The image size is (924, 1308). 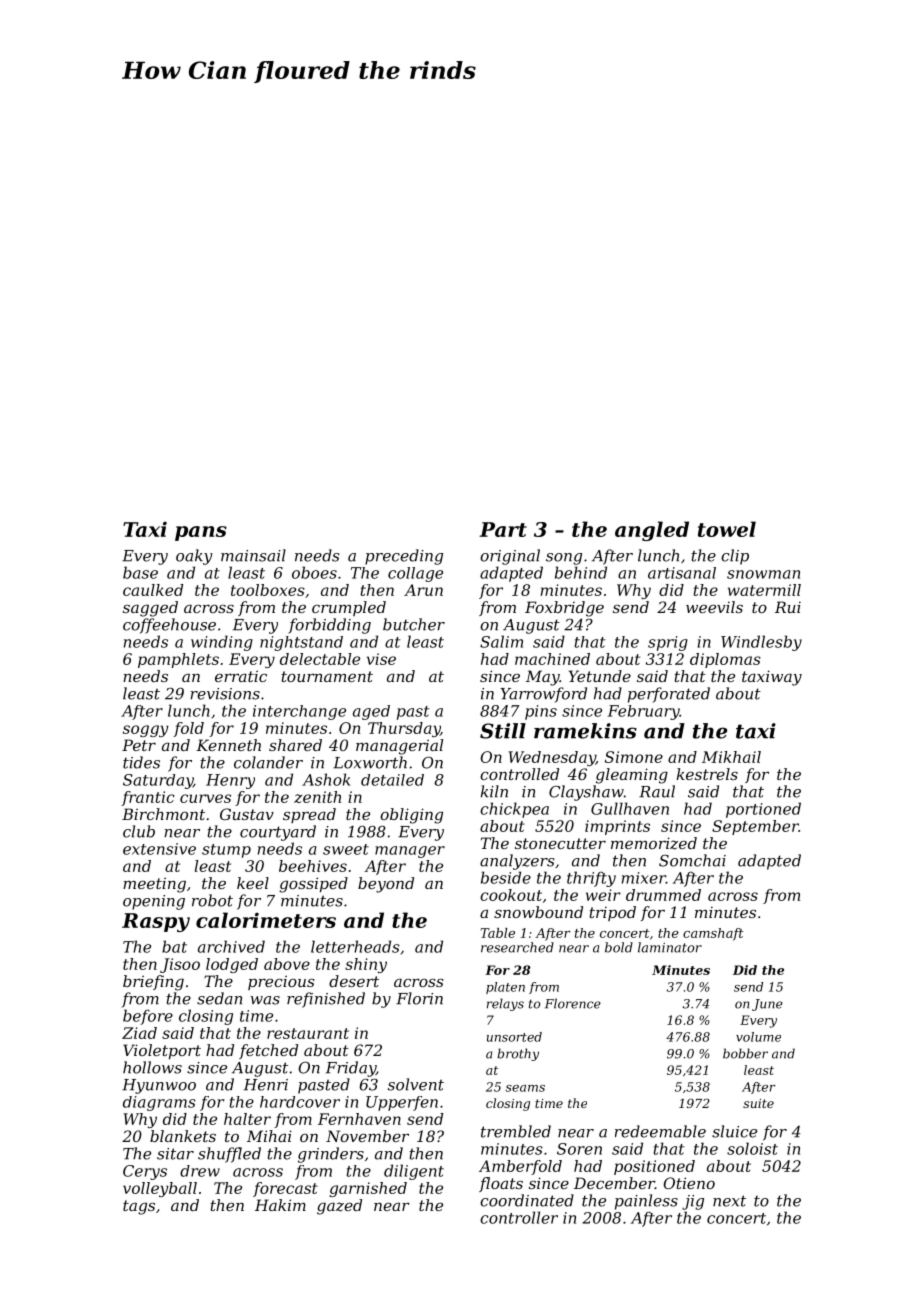 I want to click on chickpea, so click(x=514, y=810).
